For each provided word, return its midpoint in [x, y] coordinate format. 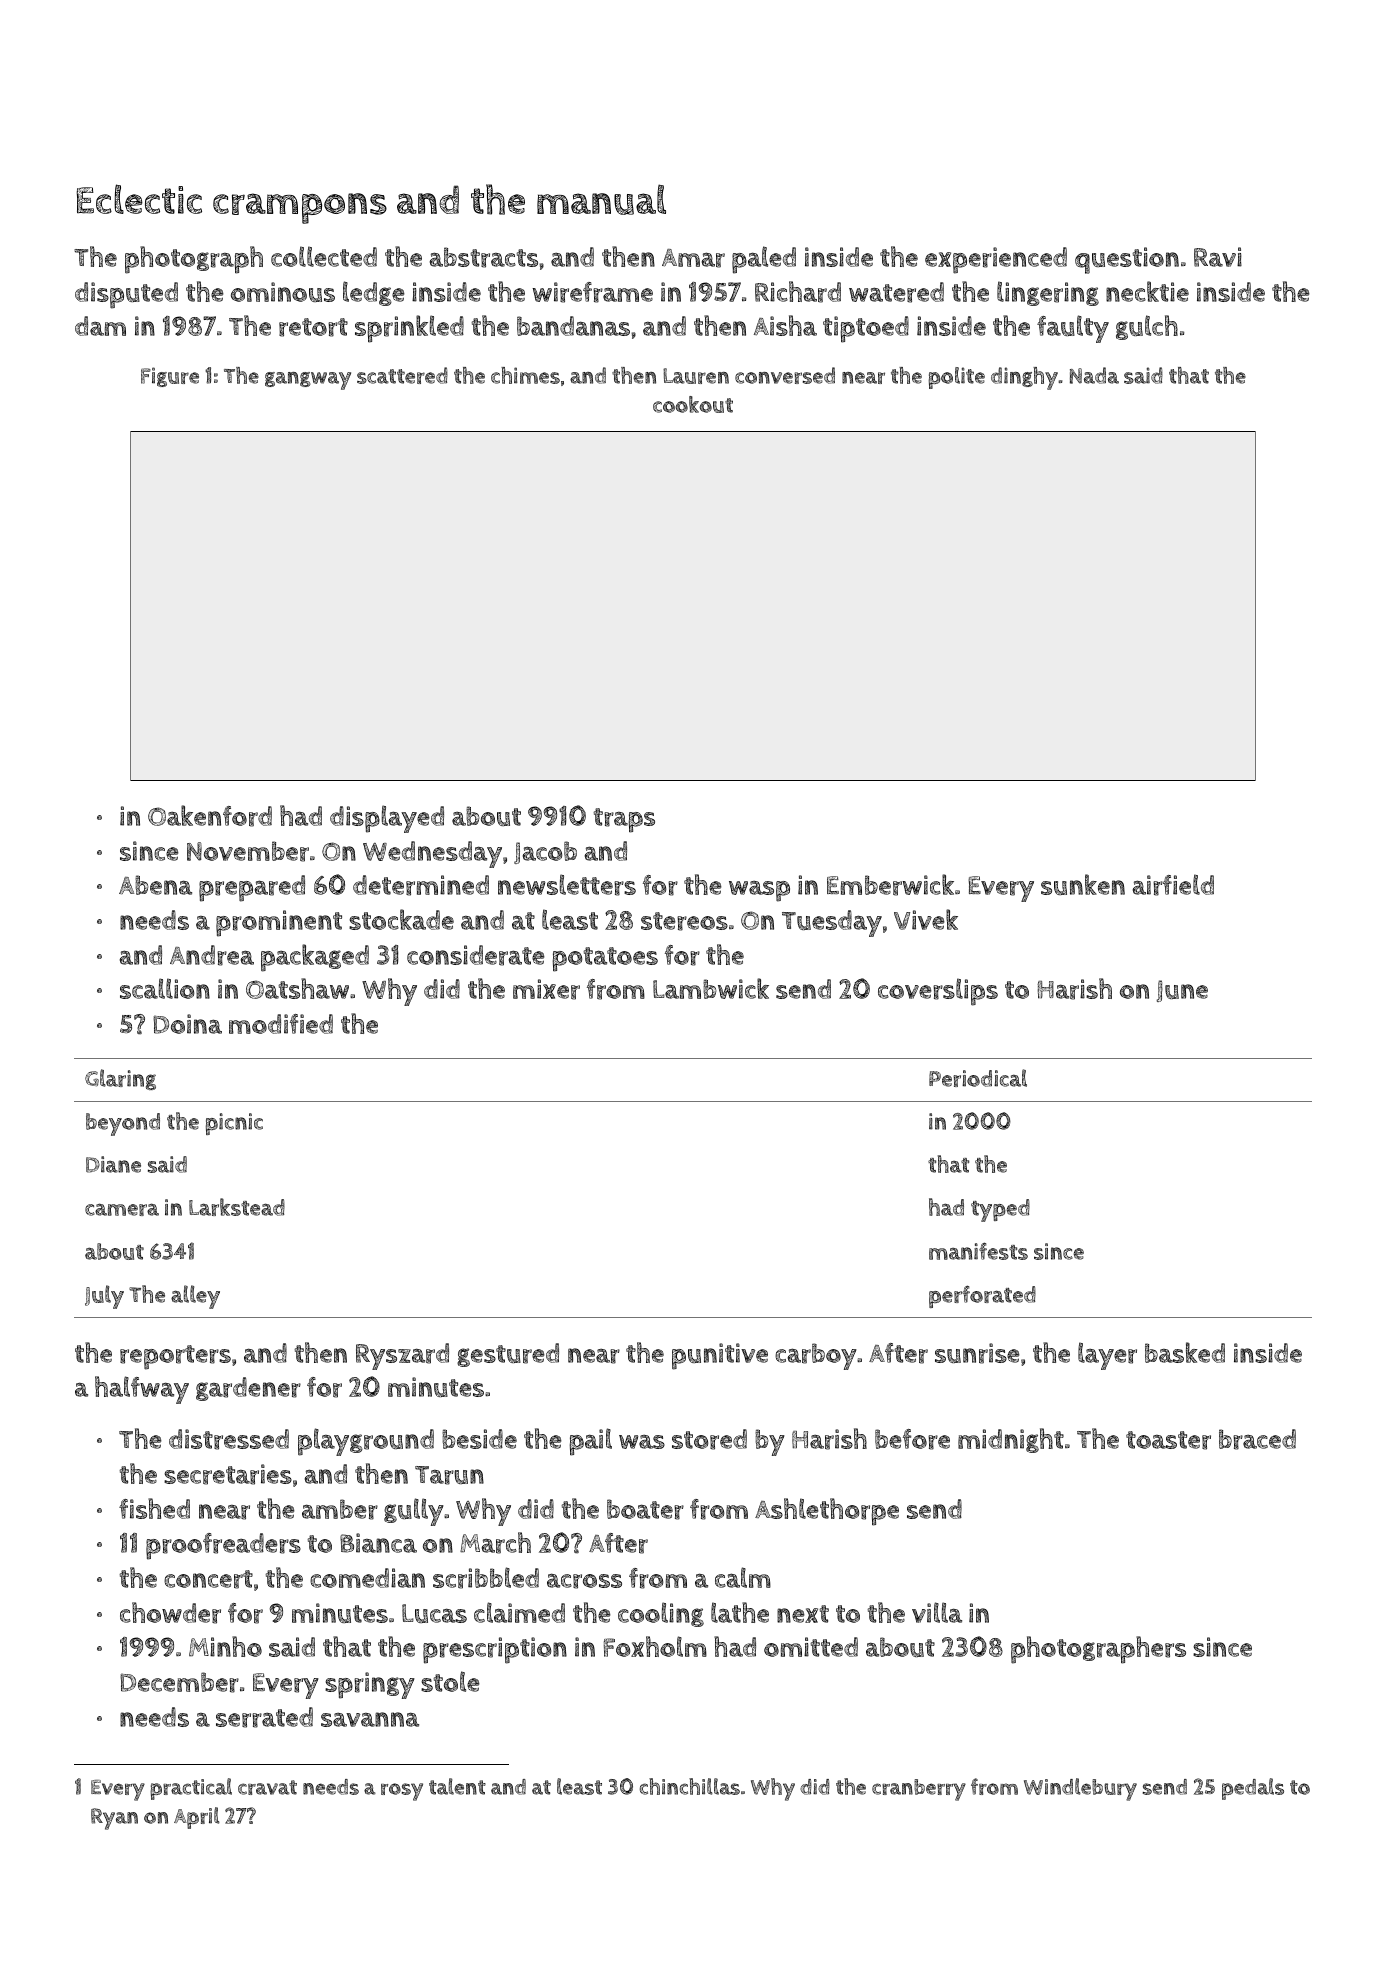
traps [624, 820]
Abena [155, 885]
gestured [508, 1355]
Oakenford [210, 816]
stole [450, 1681]
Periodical [978, 1078]
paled [764, 260]
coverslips [938, 992]
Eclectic [139, 199]
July [104, 1297]
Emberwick [890, 885]
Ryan [114, 1819]
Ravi [1218, 257]
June [1182, 991]
